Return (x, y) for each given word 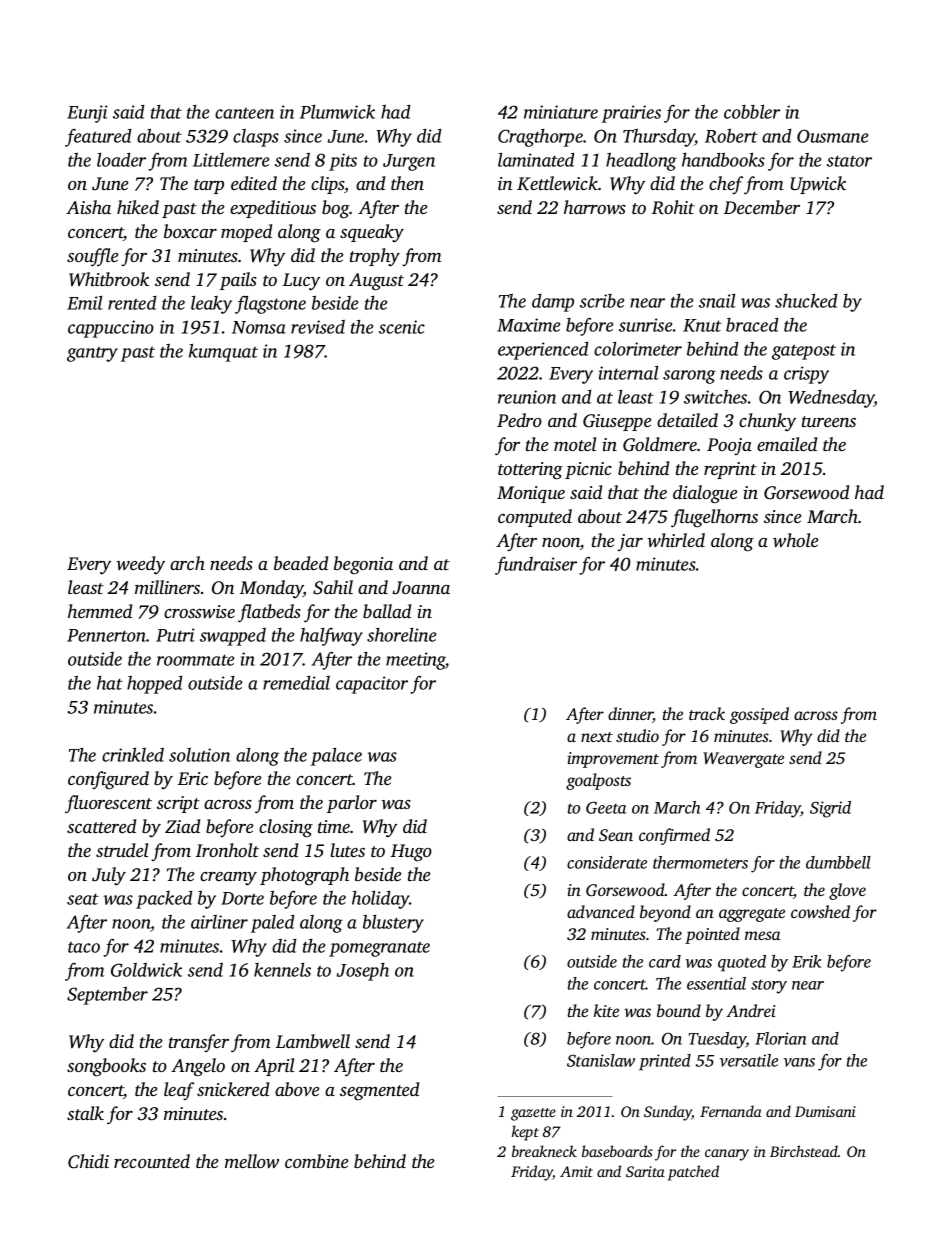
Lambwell (313, 1041)
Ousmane (832, 136)
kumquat (223, 353)
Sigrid (830, 809)
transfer (199, 1043)
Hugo (411, 853)
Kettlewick (557, 183)
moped (246, 233)
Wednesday (831, 399)
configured (108, 780)
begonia (363, 565)
